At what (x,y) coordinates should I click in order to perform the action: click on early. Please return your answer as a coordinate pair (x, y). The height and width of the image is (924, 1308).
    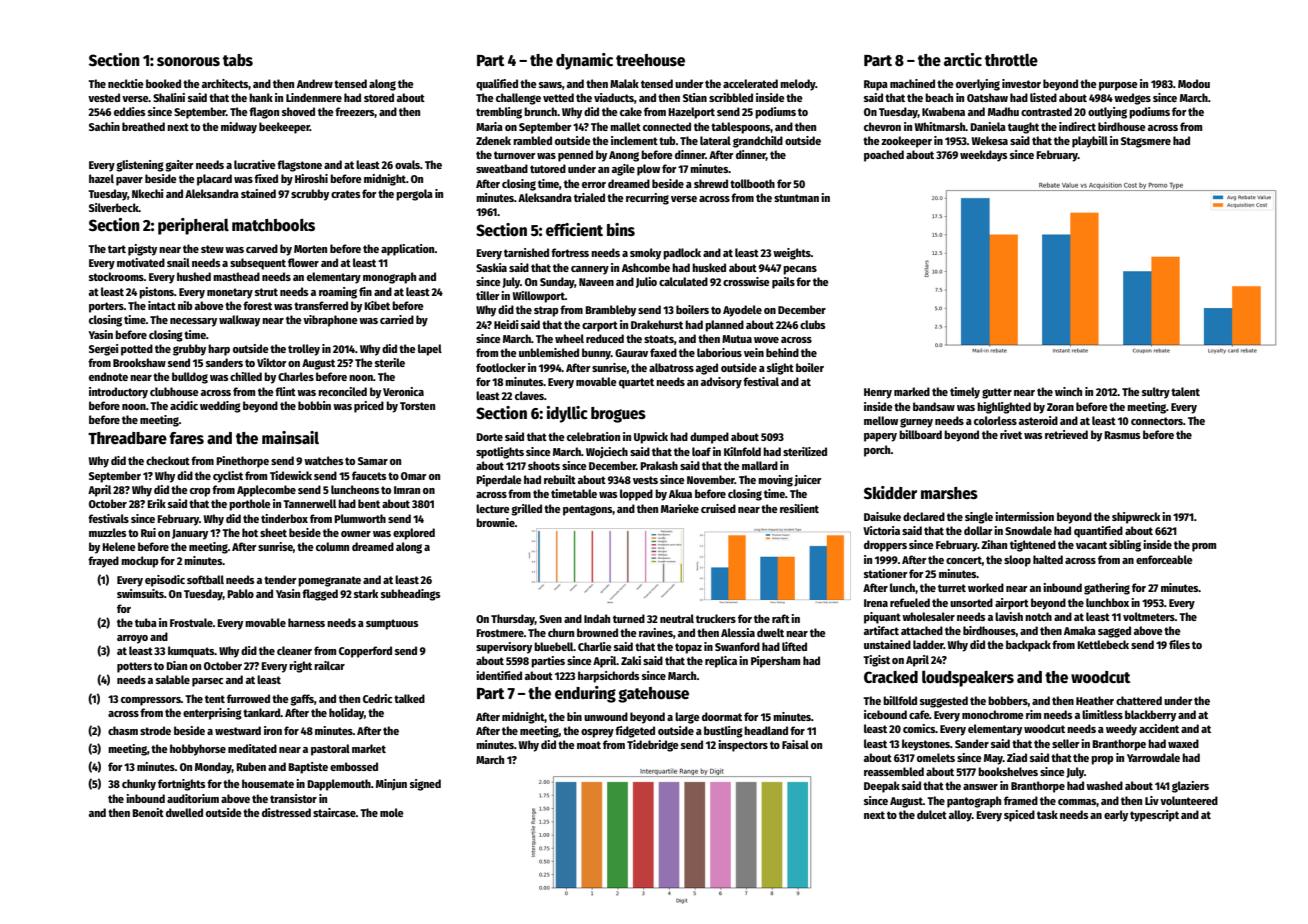
    Looking at the image, I should click on (1116, 816).
